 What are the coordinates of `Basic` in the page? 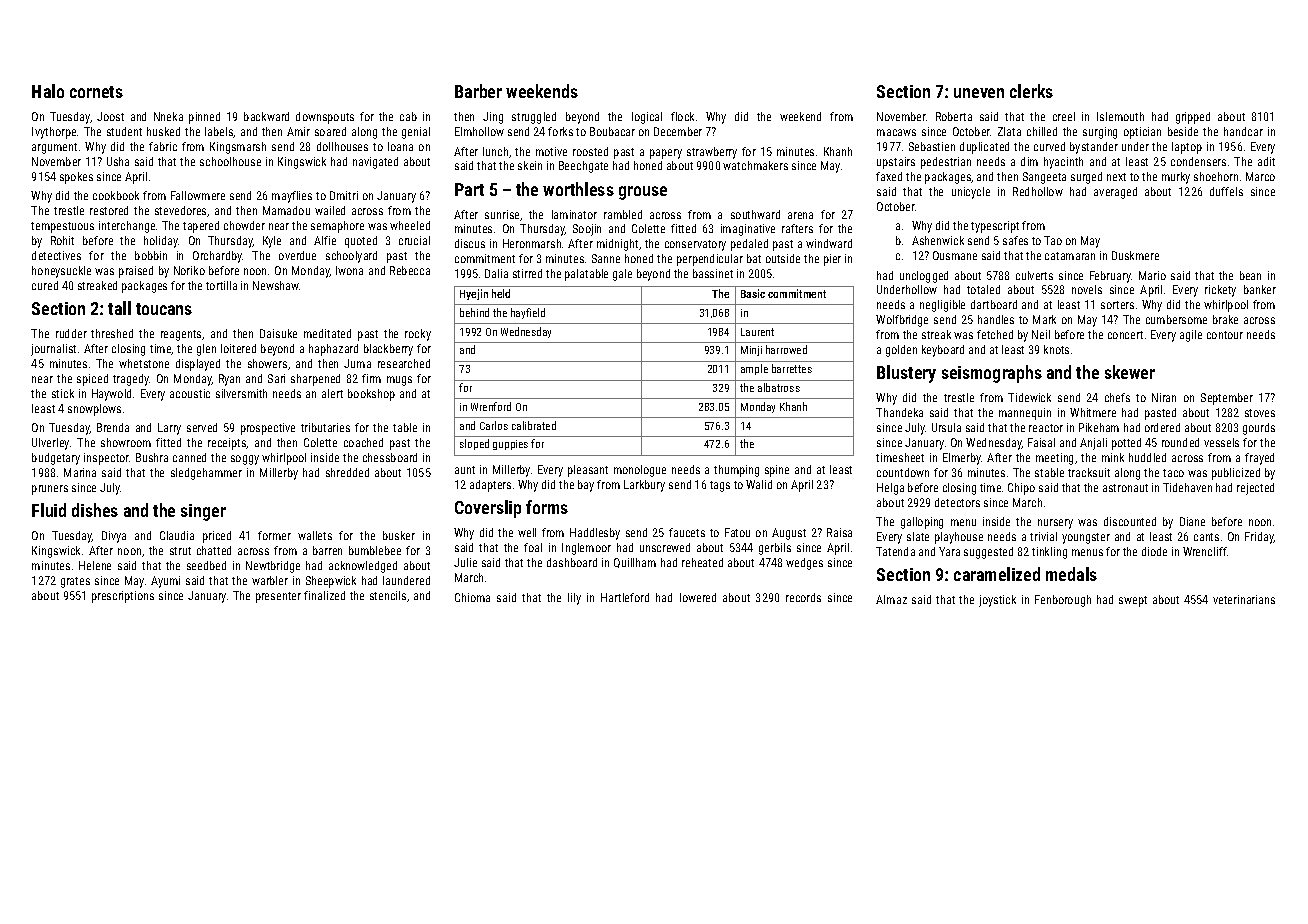 It's located at (753, 293).
